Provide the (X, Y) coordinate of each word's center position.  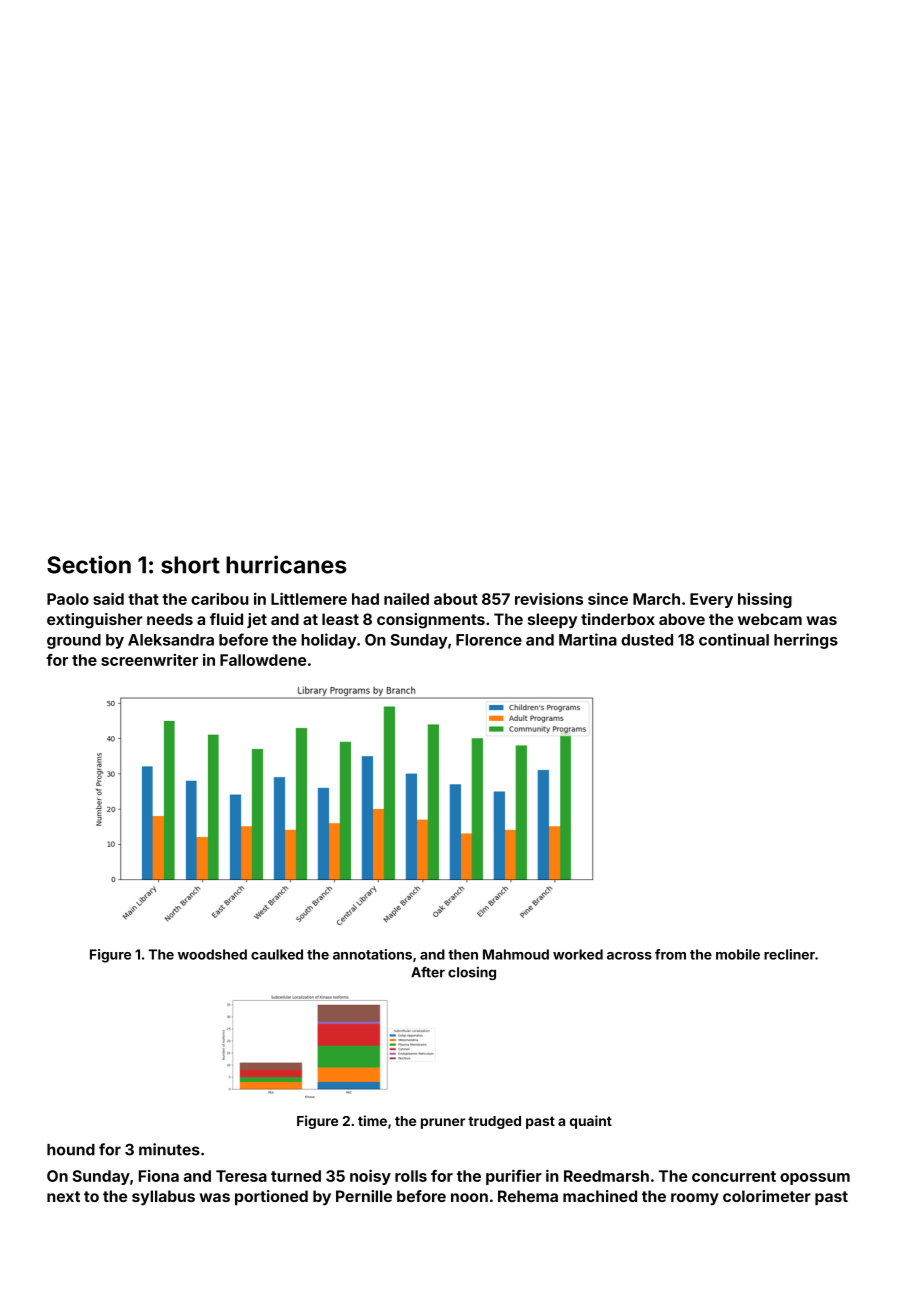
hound (71, 1150)
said (108, 599)
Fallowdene (263, 660)
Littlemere (309, 599)
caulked (277, 954)
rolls (411, 1176)
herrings (806, 641)
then (463, 954)
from (670, 954)
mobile (738, 954)
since (608, 598)
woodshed (212, 954)
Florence (489, 640)
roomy (695, 1199)
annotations (372, 954)
